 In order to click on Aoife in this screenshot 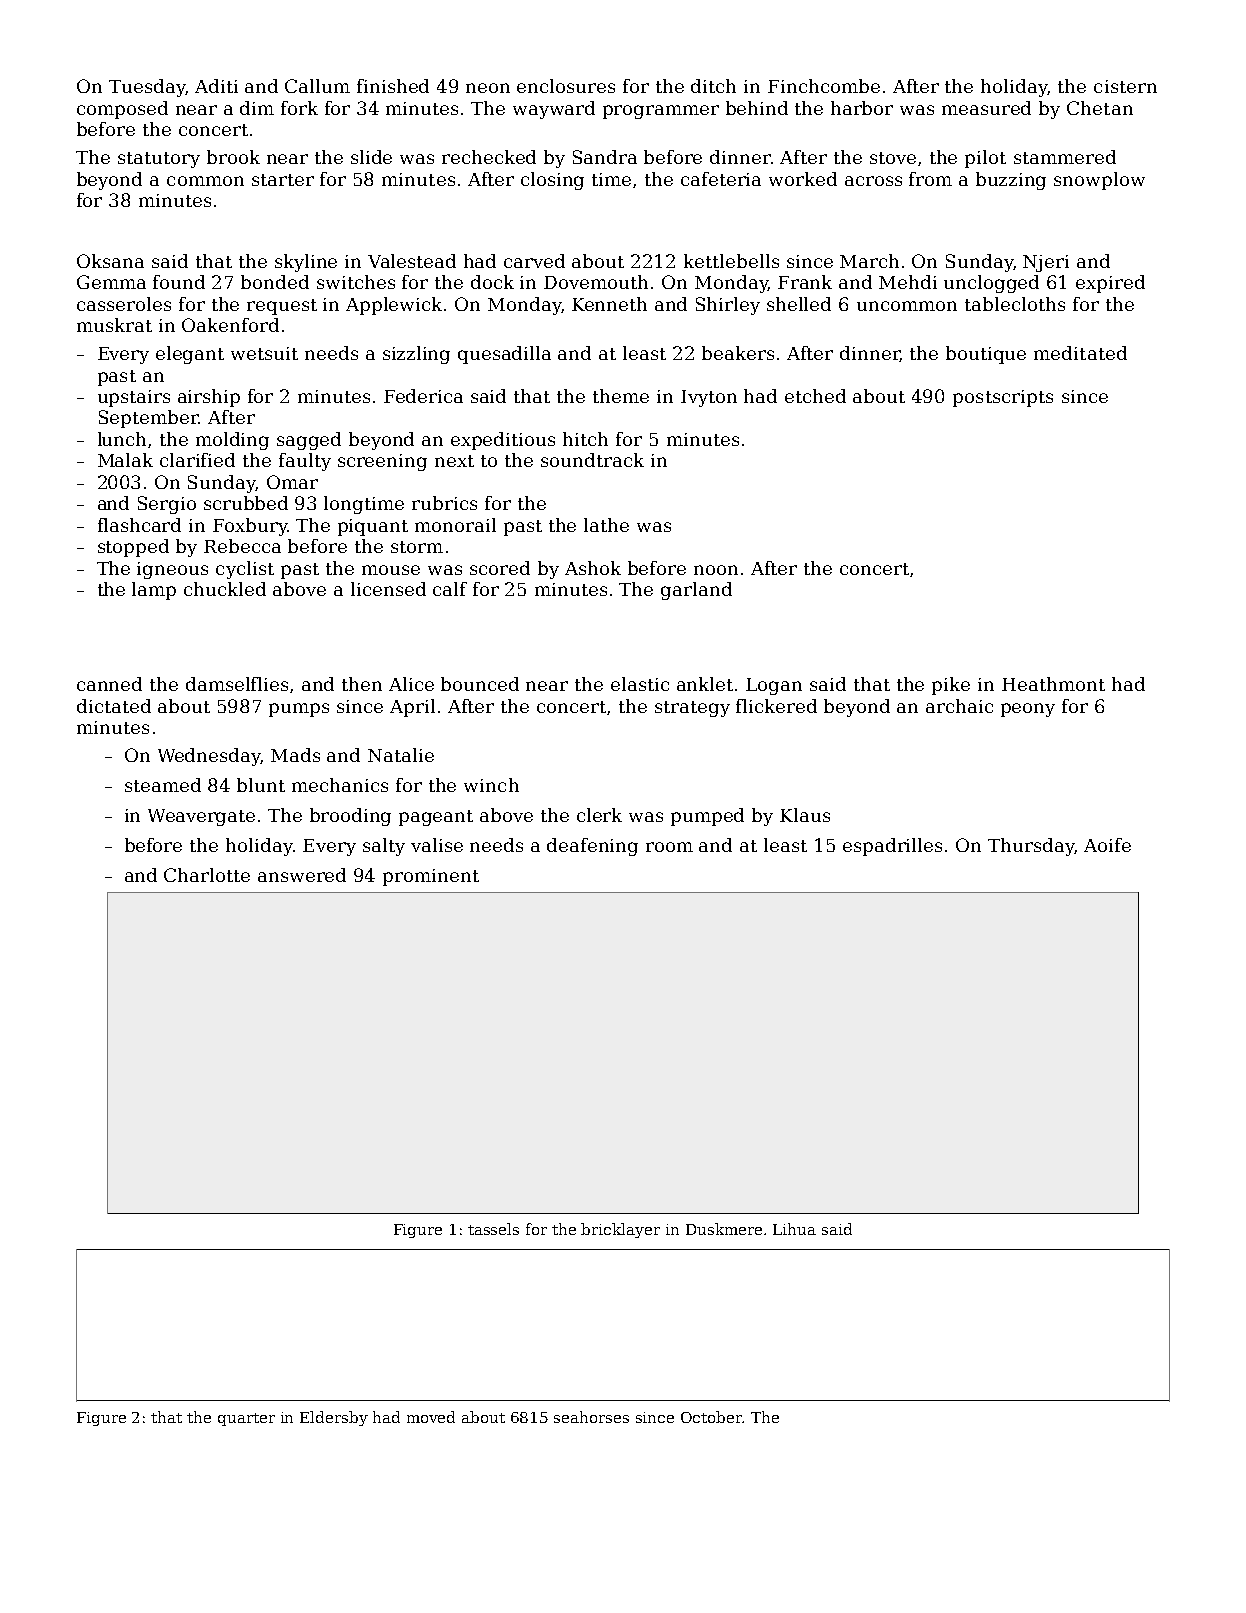, I will do `click(1107, 845)`.
